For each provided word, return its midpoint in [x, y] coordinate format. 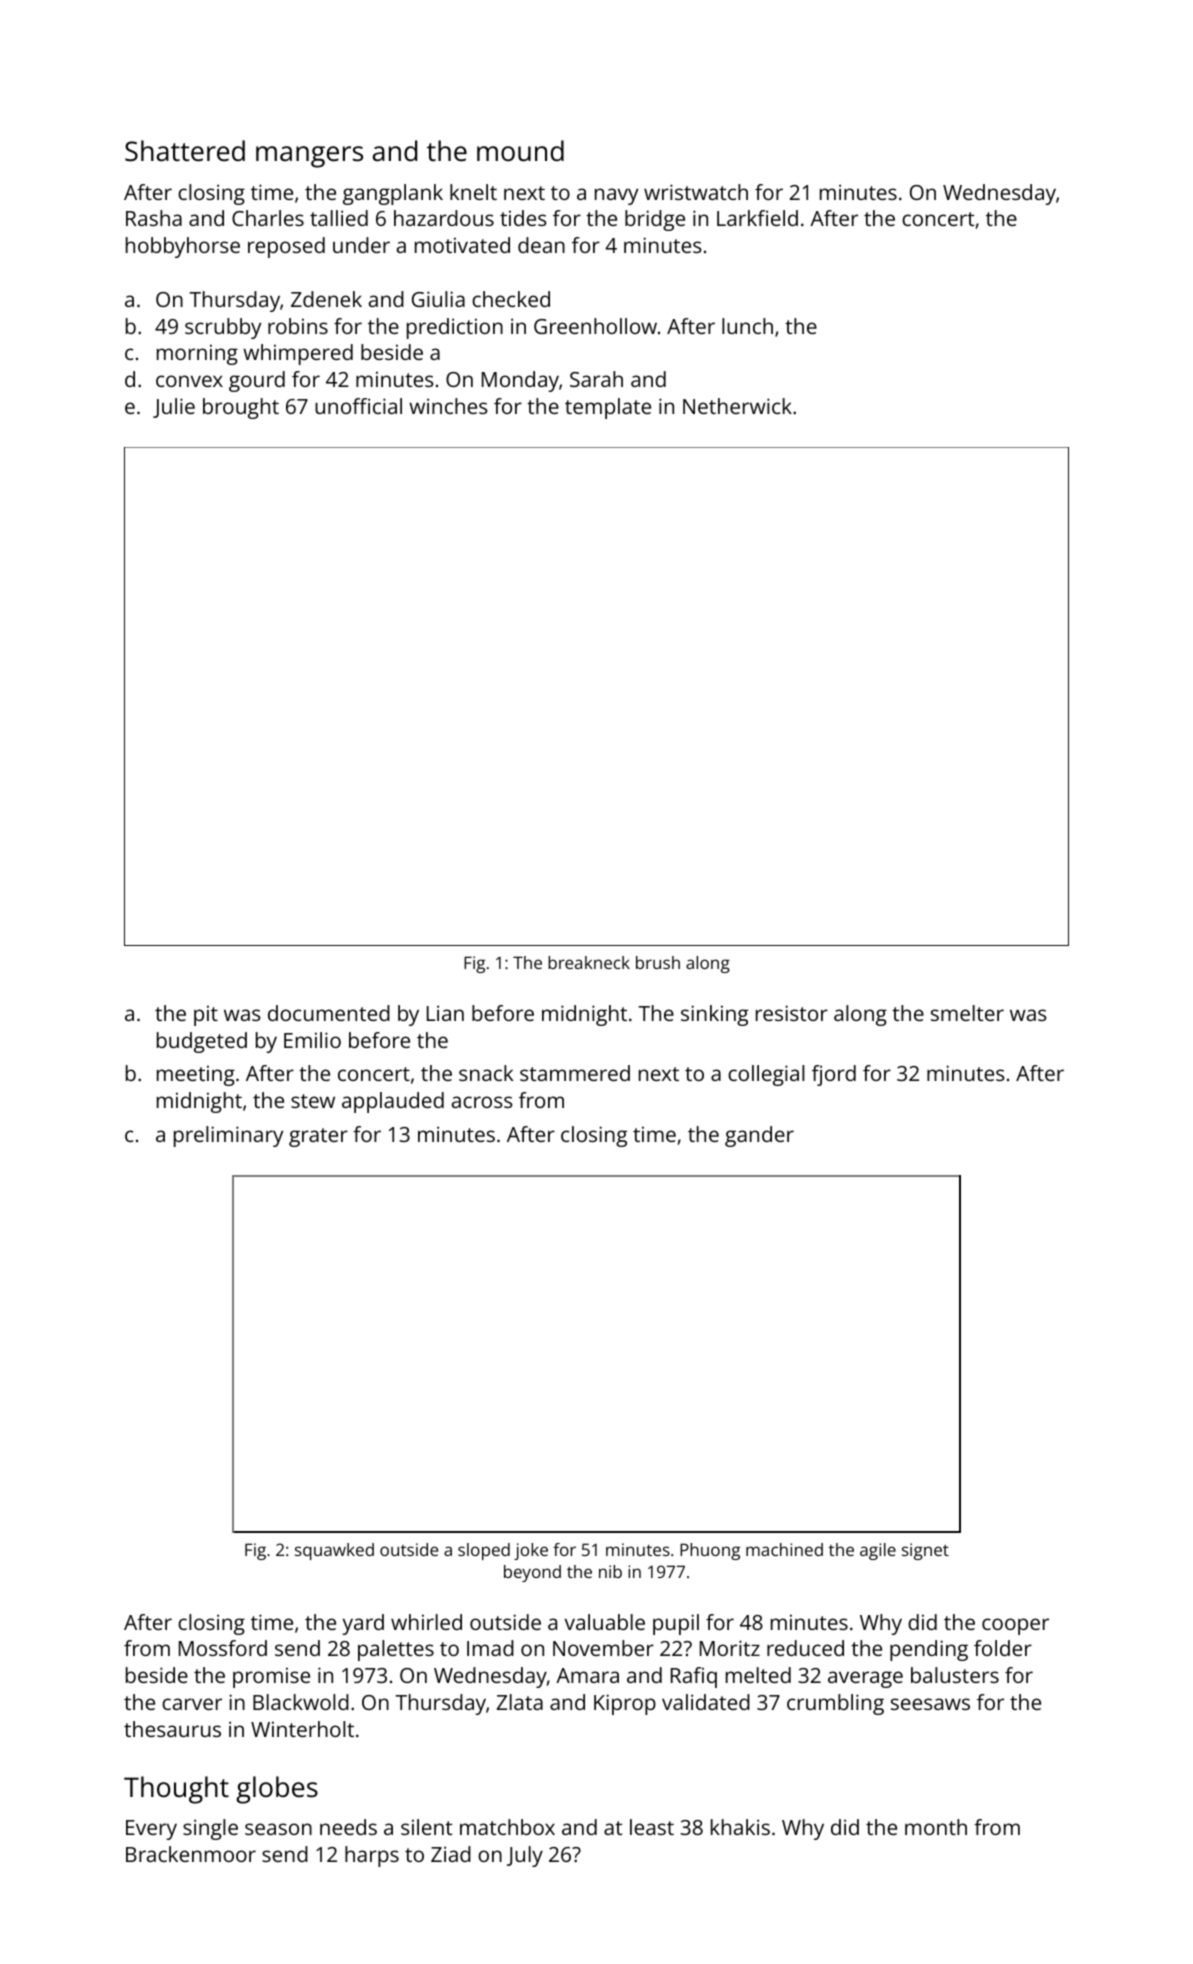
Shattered [185, 151]
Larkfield [757, 218]
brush [658, 962]
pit [206, 1015]
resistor [792, 1013]
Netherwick [737, 406]
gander [759, 1136]
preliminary [228, 1136]
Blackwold [301, 1702]
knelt [473, 192]
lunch [747, 326]
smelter [967, 1013]
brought [241, 408]
